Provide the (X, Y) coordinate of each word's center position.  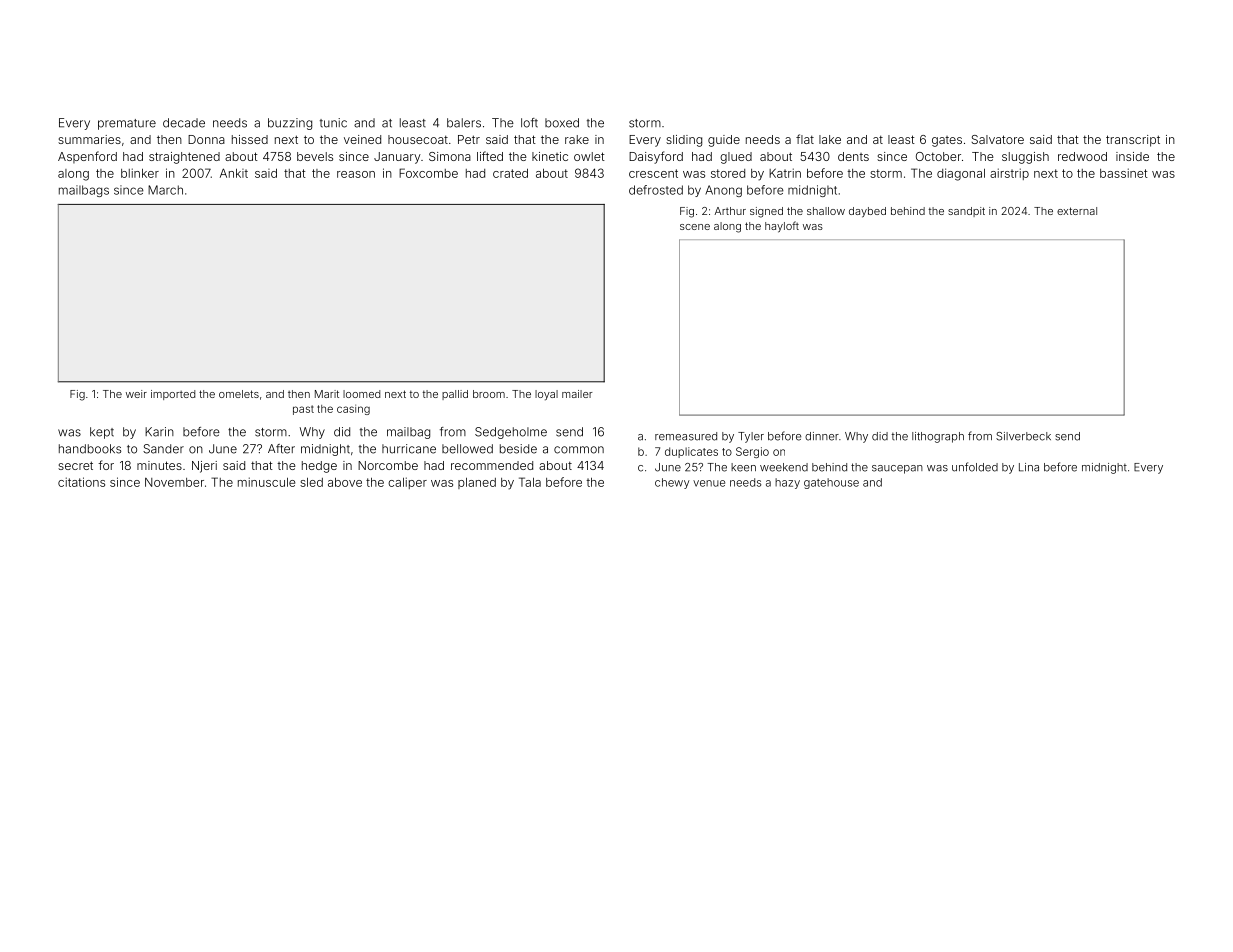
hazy (787, 483)
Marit (327, 394)
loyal (546, 395)
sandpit (966, 212)
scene (695, 227)
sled (311, 482)
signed (766, 212)
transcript (1133, 141)
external (1077, 211)
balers (464, 123)
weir (136, 394)
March (165, 190)
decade (184, 123)
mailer (577, 394)
